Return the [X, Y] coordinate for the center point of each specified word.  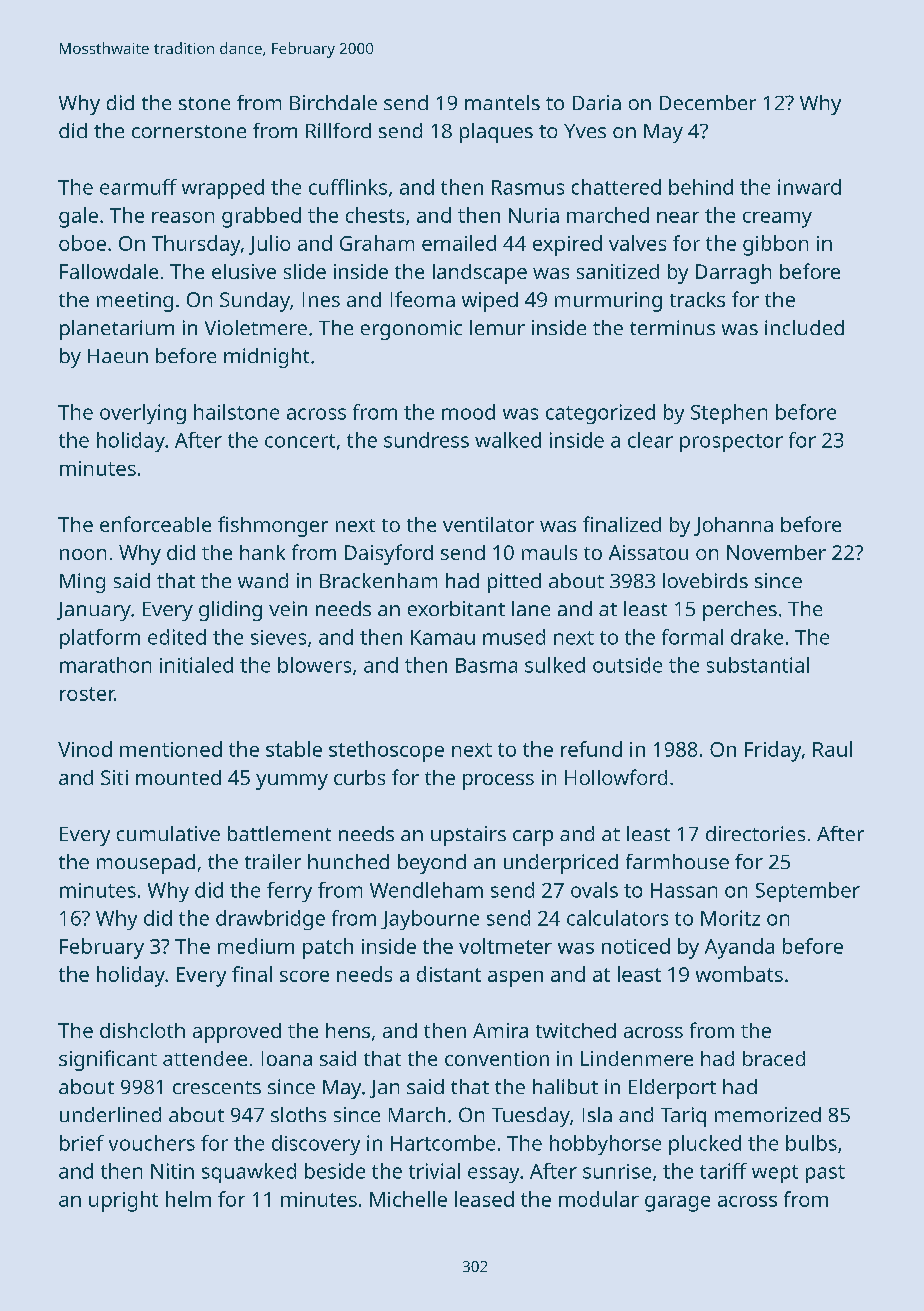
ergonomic [411, 330]
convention [497, 1058]
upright [123, 1201]
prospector [731, 443]
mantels [502, 102]
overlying [143, 414]
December [708, 102]
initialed [196, 665]
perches [740, 611]
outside [627, 665]
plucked [705, 1145]
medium [256, 946]
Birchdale [333, 102]
